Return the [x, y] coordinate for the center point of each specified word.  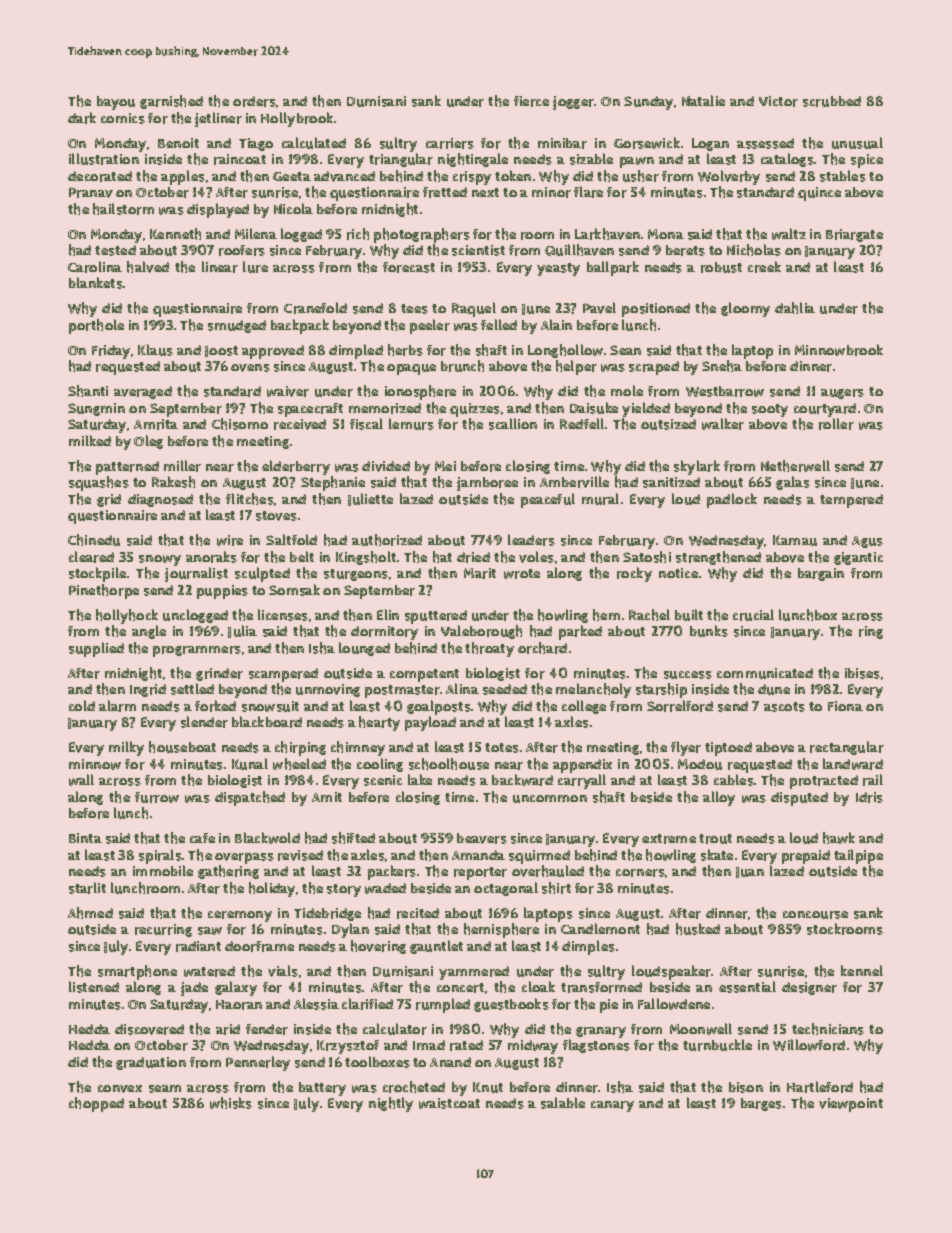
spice [867, 161]
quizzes [475, 410]
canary [612, 1106]
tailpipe [858, 856]
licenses [283, 615]
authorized [387, 540]
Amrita [156, 424]
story [344, 890]
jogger [573, 103]
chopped [96, 1104]
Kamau [795, 540]
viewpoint [851, 1105]
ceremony [240, 916]
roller [836, 424]
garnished [171, 102]
